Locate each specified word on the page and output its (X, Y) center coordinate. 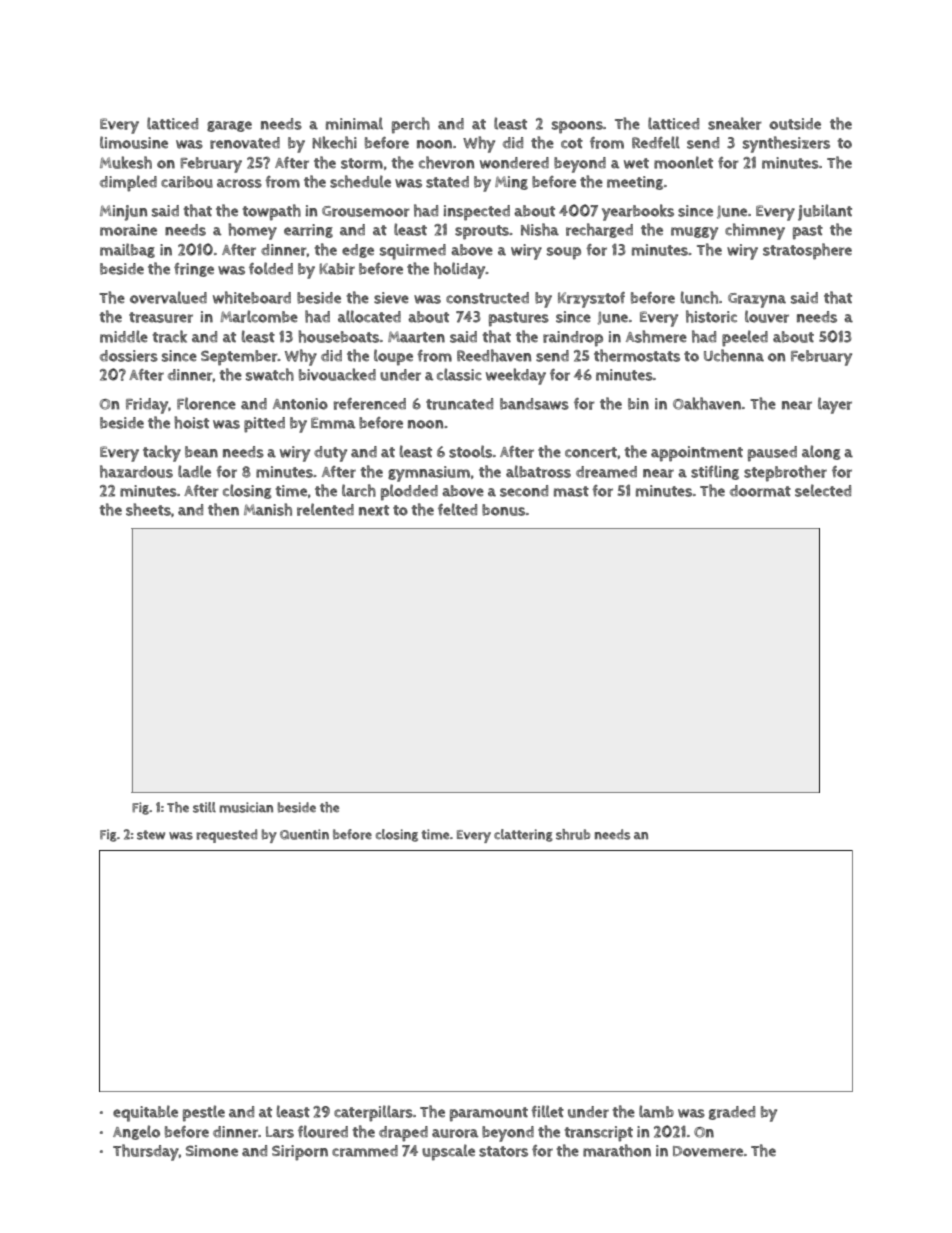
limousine (134, 142)
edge (358, 251)
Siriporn (300, 1153)
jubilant (825, 212)
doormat (760, 491)
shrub (573, 834)
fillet (547, 1111)
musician (246, 807)
